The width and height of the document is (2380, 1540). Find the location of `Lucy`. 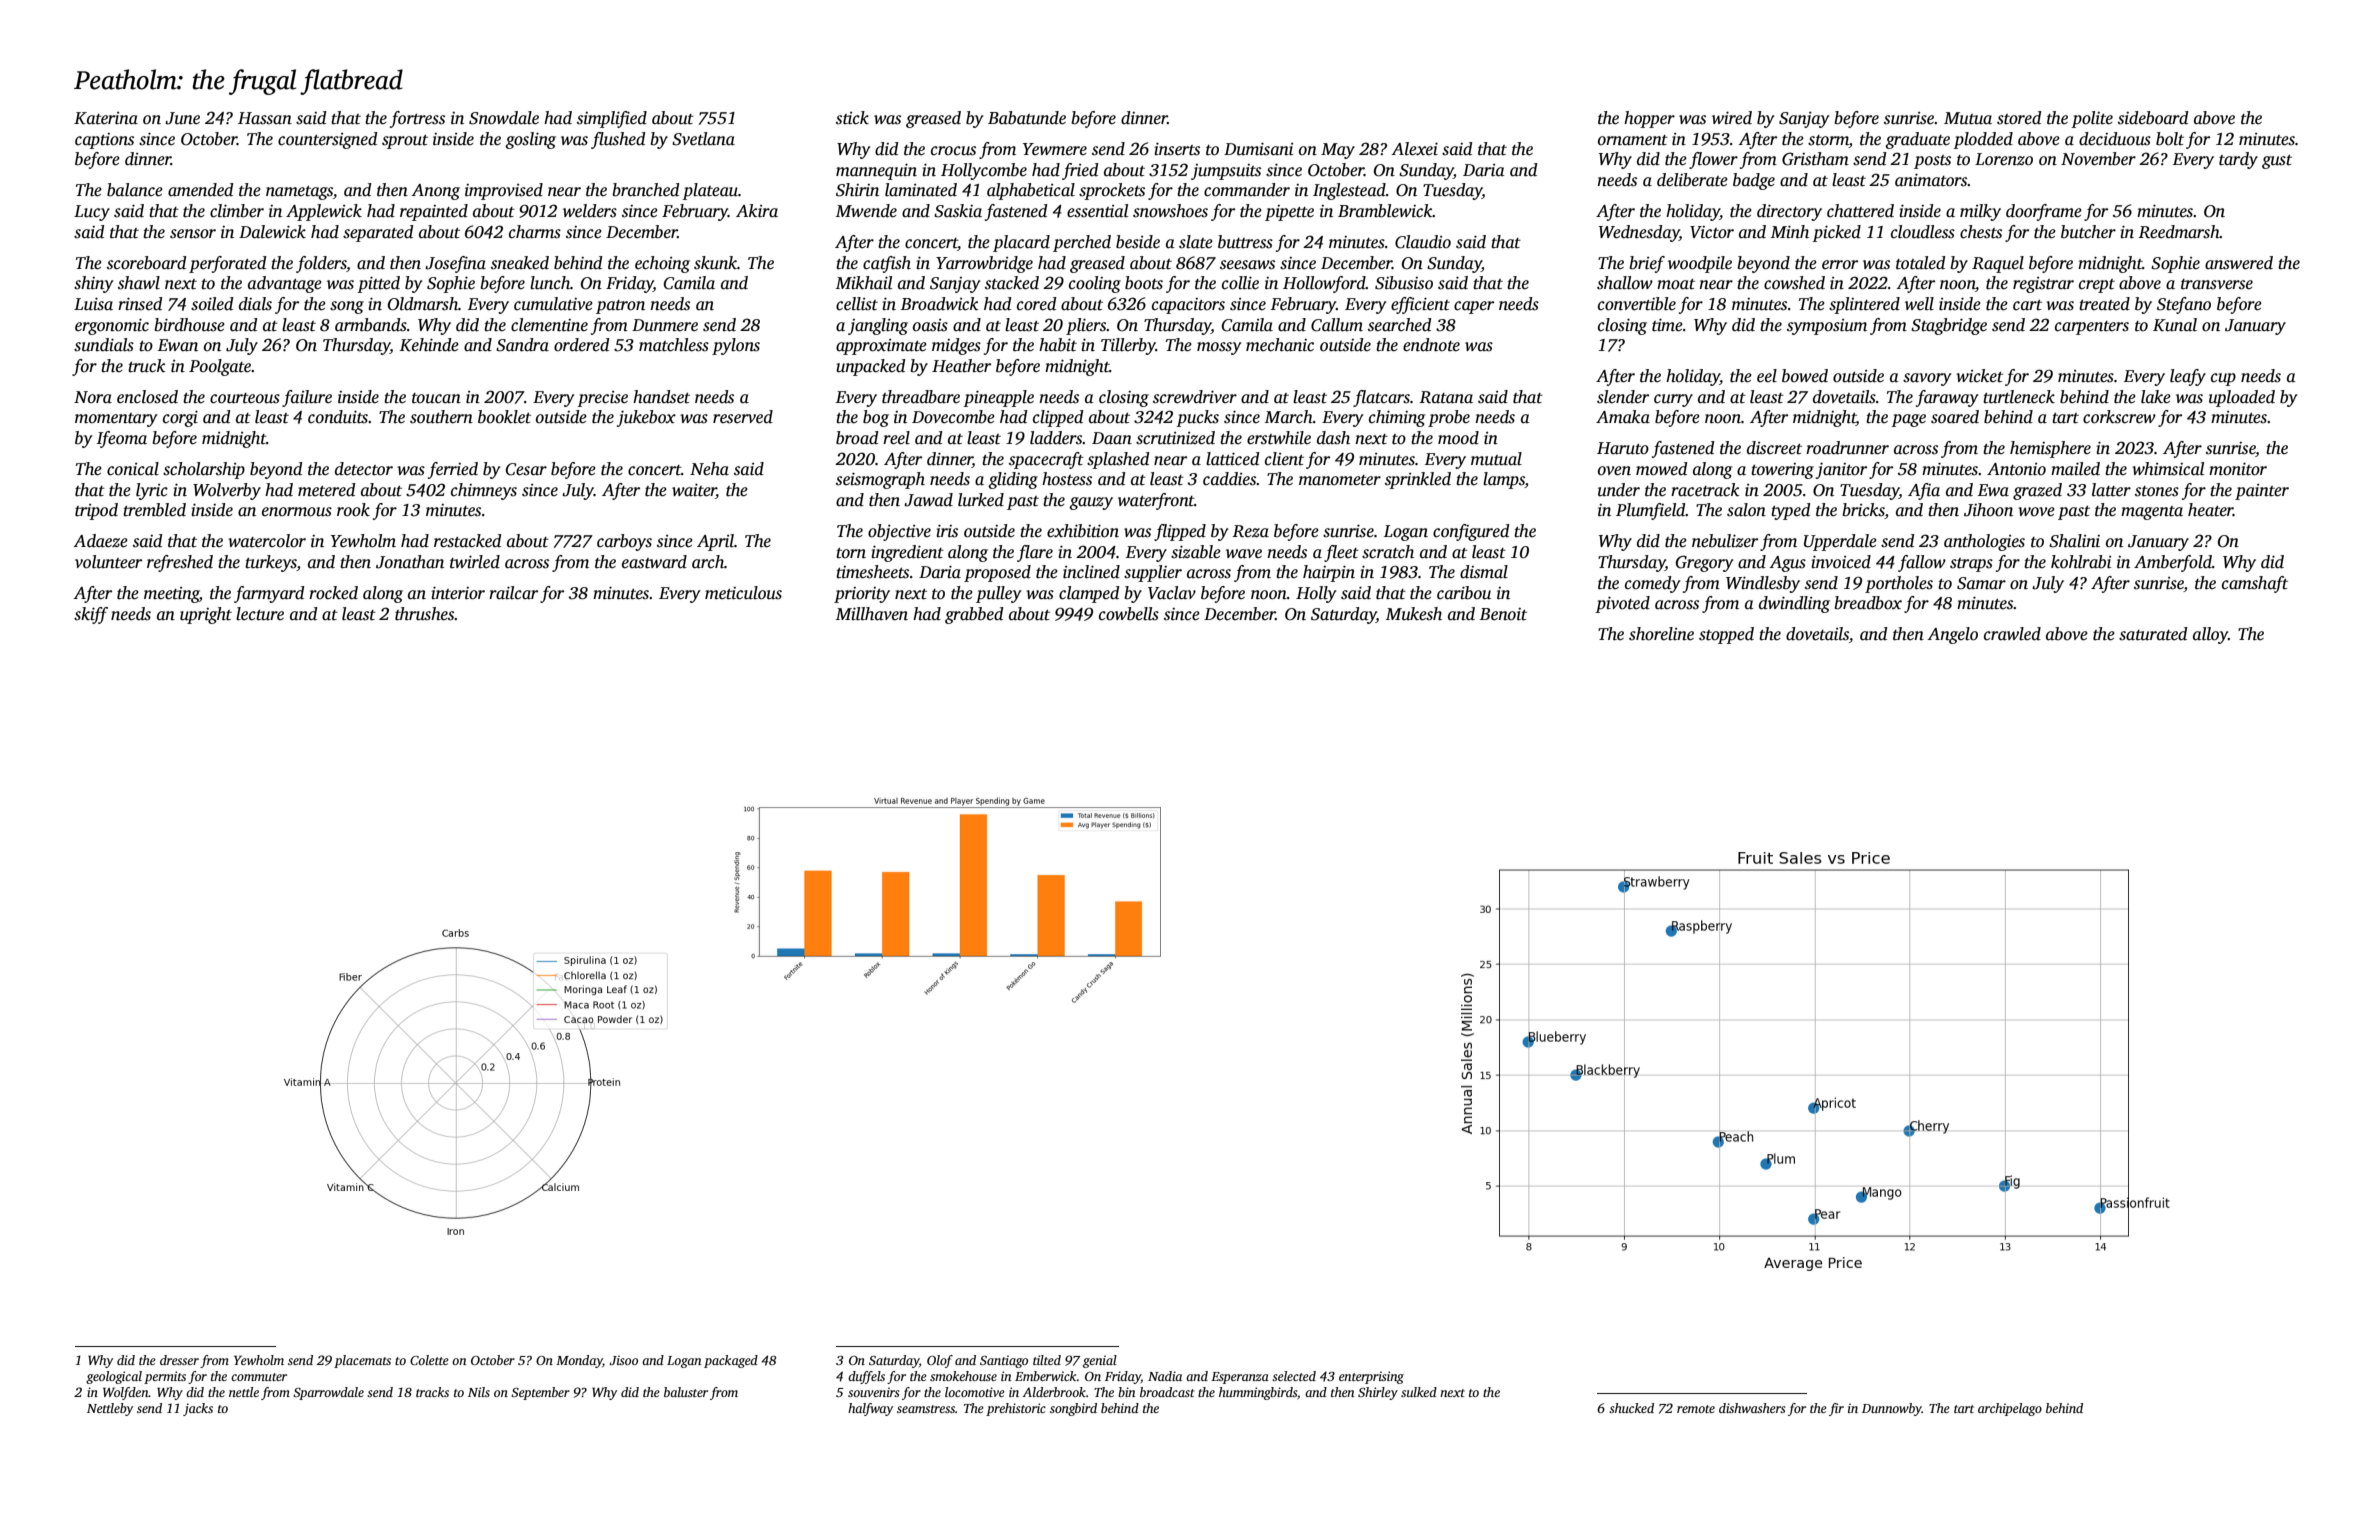

Lucy is located at coordinates (92, 213).
